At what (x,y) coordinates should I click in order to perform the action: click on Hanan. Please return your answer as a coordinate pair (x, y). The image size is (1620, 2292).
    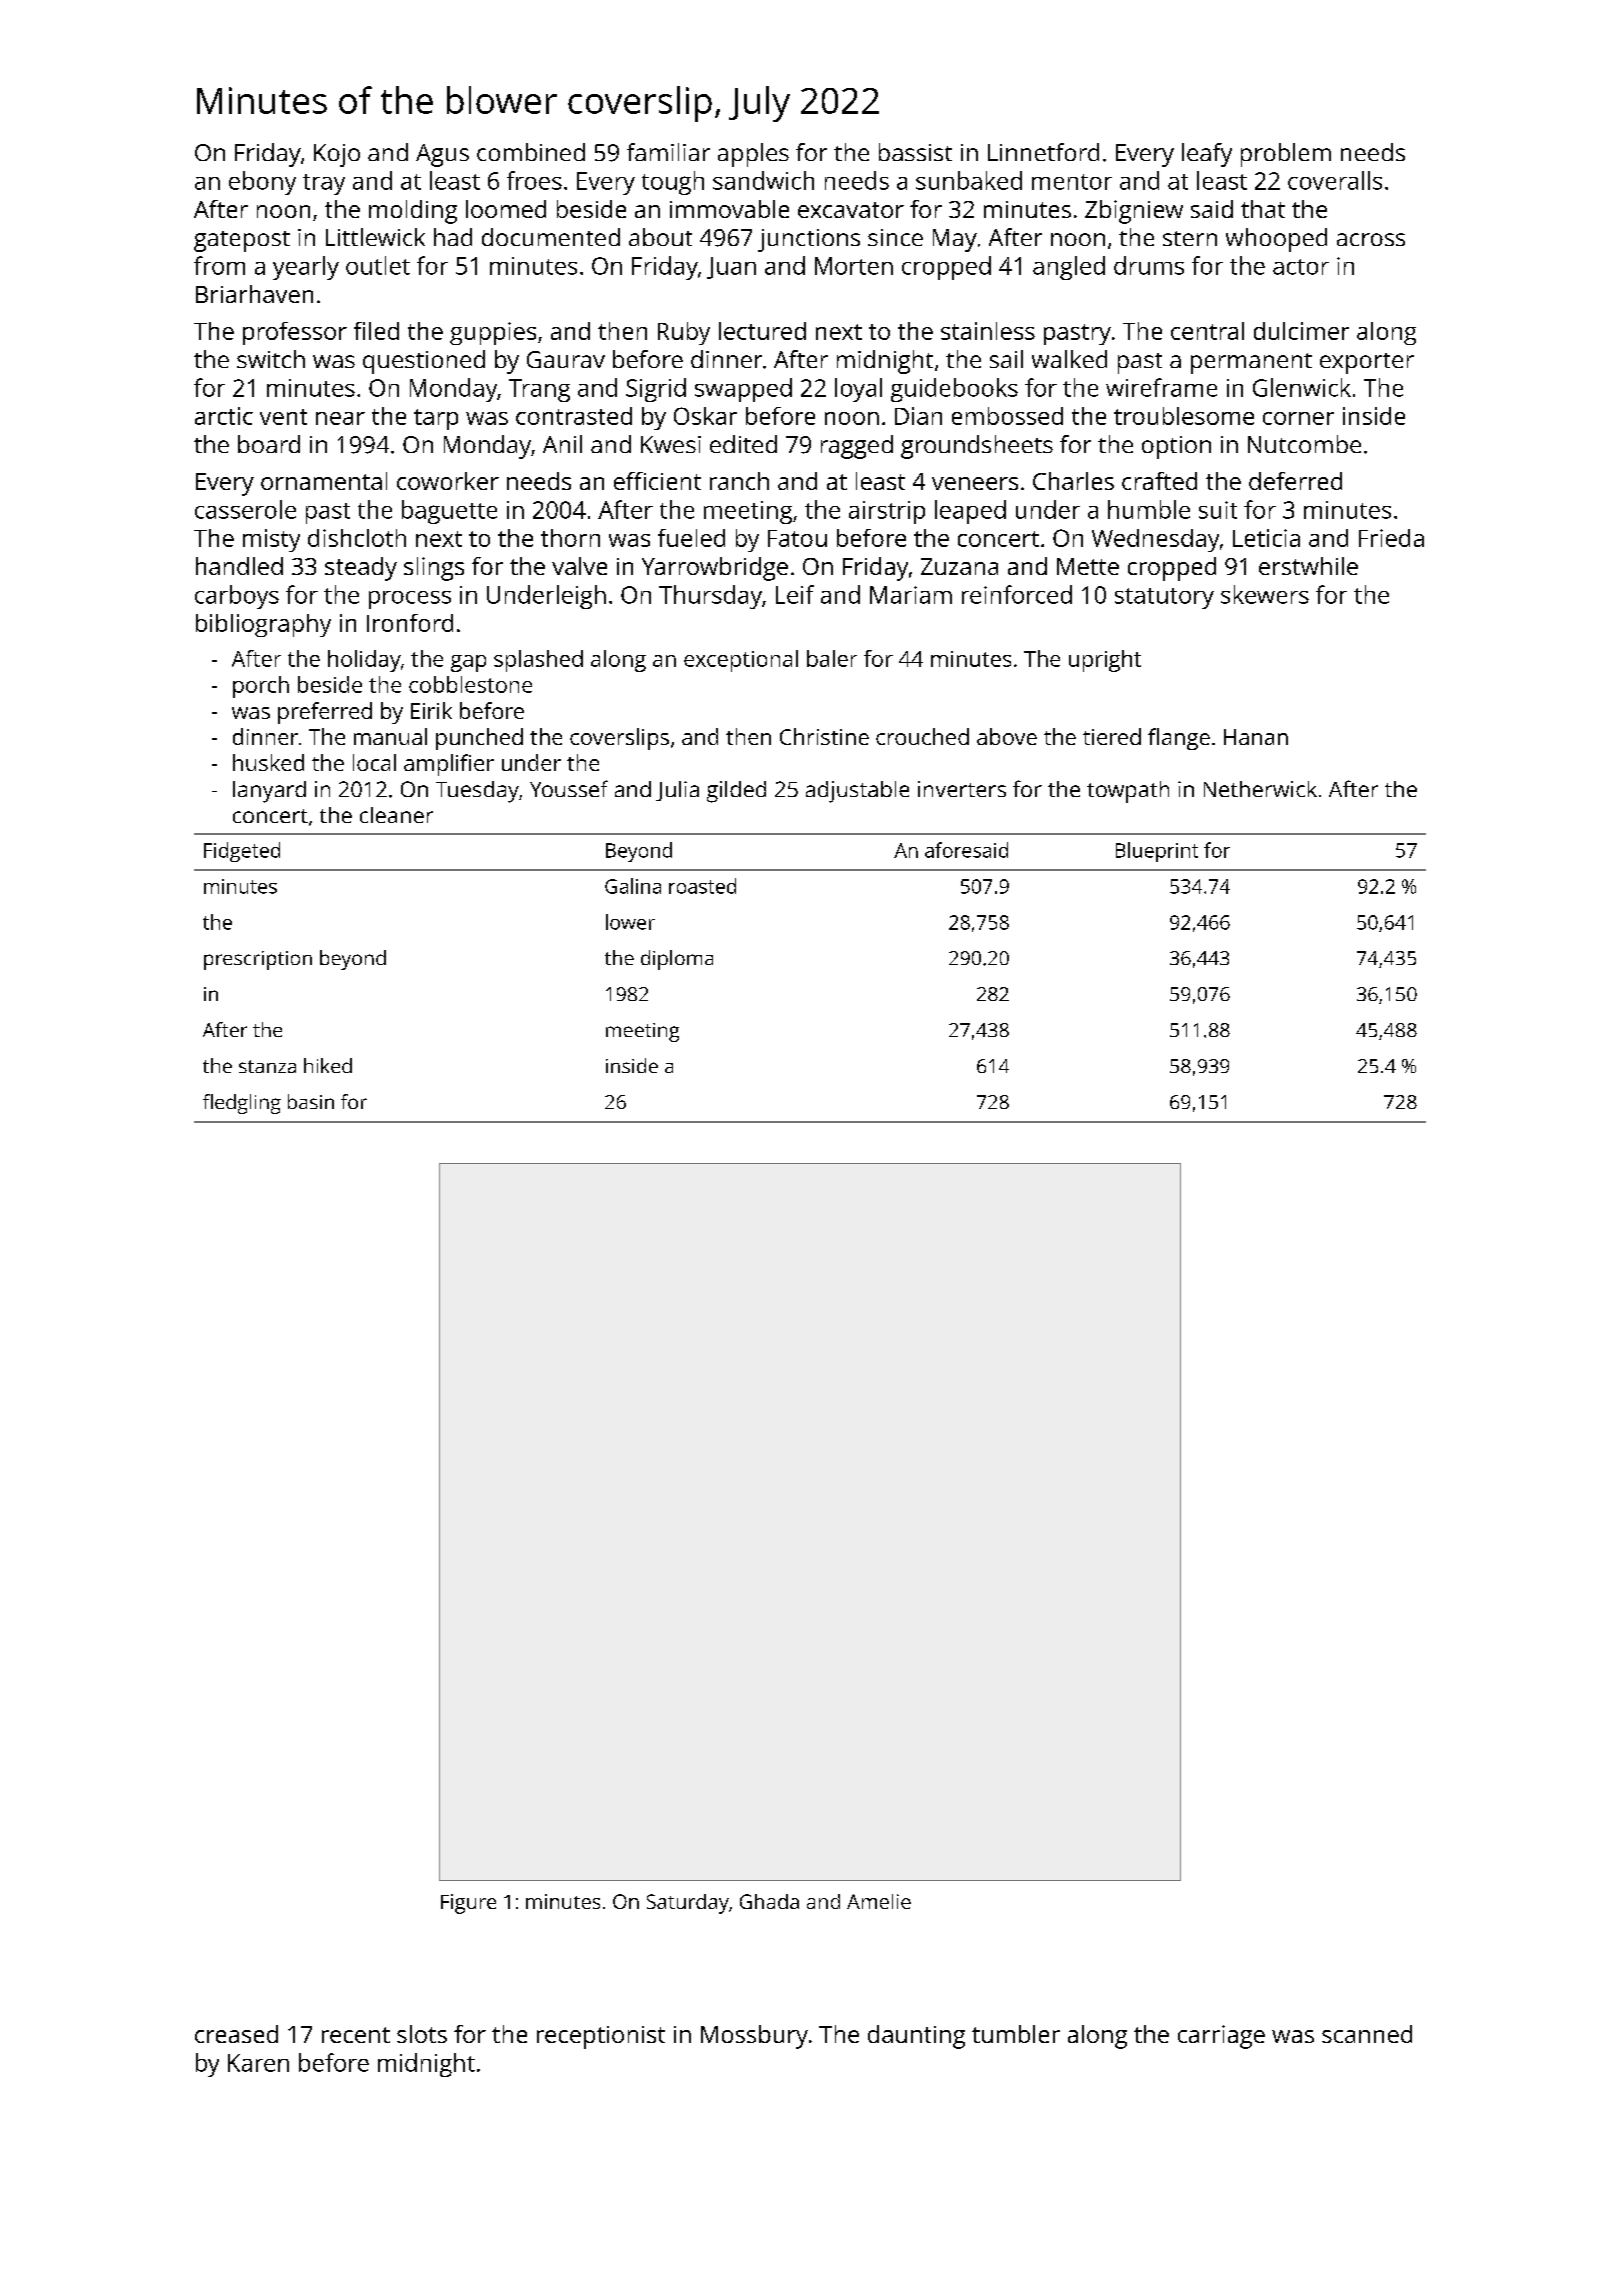
    Looking at the image, I should click on (1256, 737).
